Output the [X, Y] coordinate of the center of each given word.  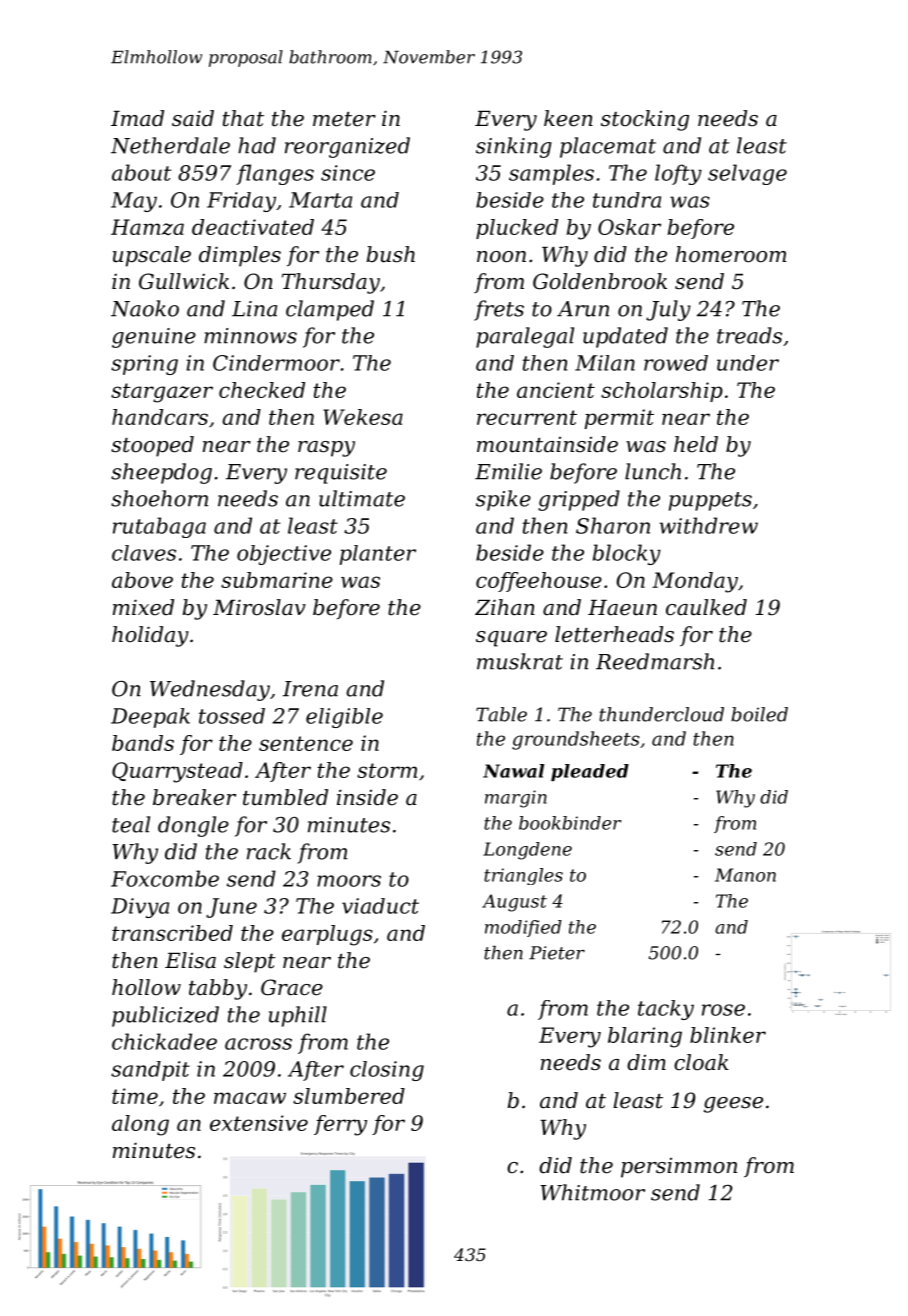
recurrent [527, 417]
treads [749, 335]
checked [262, 390]
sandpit [150, 1071]
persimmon [679, 1167]
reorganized [347, 147]
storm [387, 770]
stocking [645, 120]
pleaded [590, 772]
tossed [232, 716]
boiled [759, 714]
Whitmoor [592, 1192]
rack [269, 851]
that [243, 118]
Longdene [527, 851]
